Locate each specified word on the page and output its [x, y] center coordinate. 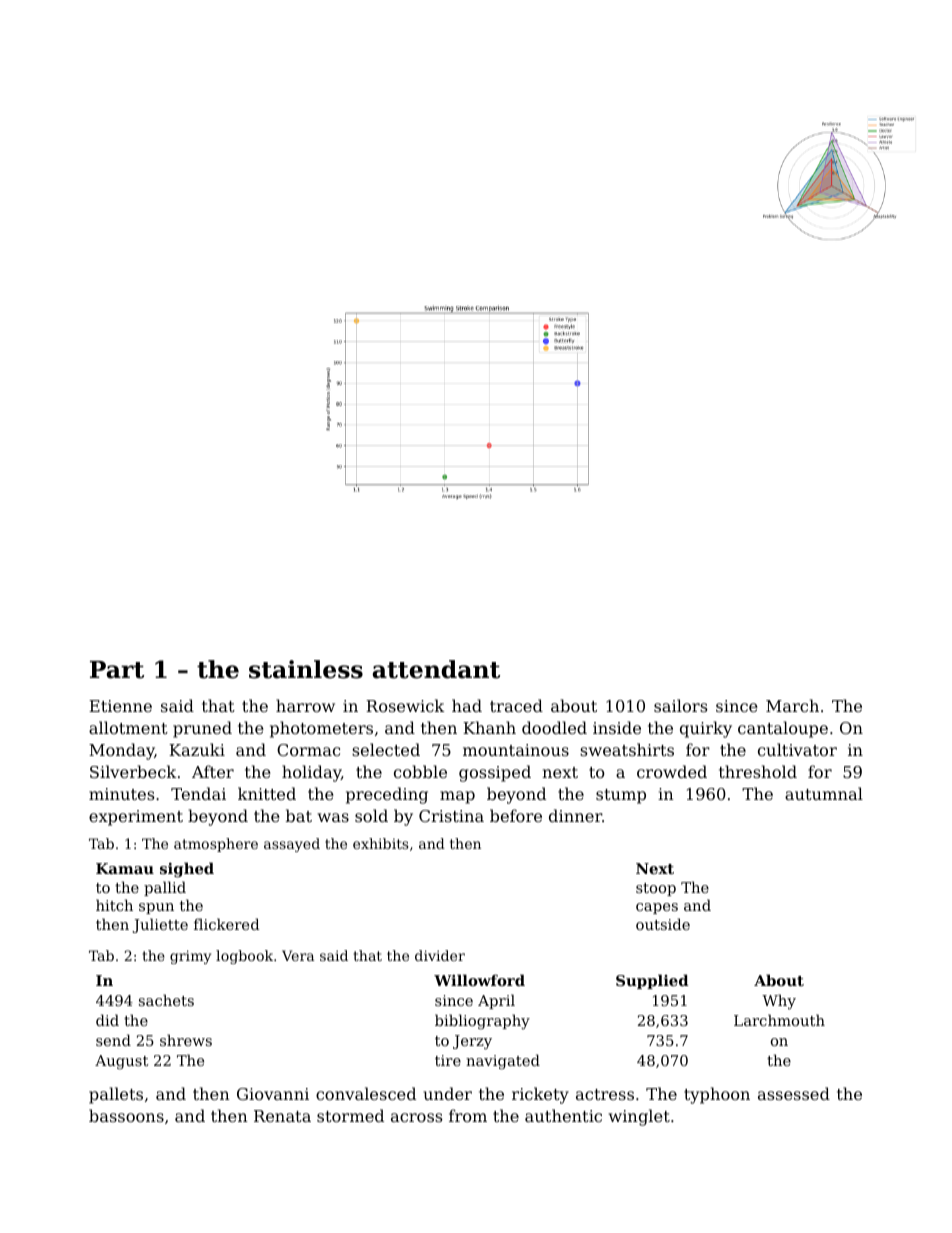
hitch [114, 905]
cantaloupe [783, 729]
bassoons [126, 1115]
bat [299, 815]
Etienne [120, 706]
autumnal [824, 793]
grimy [190, 957]
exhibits [380, 843]
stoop [656, 889]
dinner [575, 815]
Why [779, 1002]
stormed [350, 1115]
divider [440, 955]
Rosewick [405, 705]
